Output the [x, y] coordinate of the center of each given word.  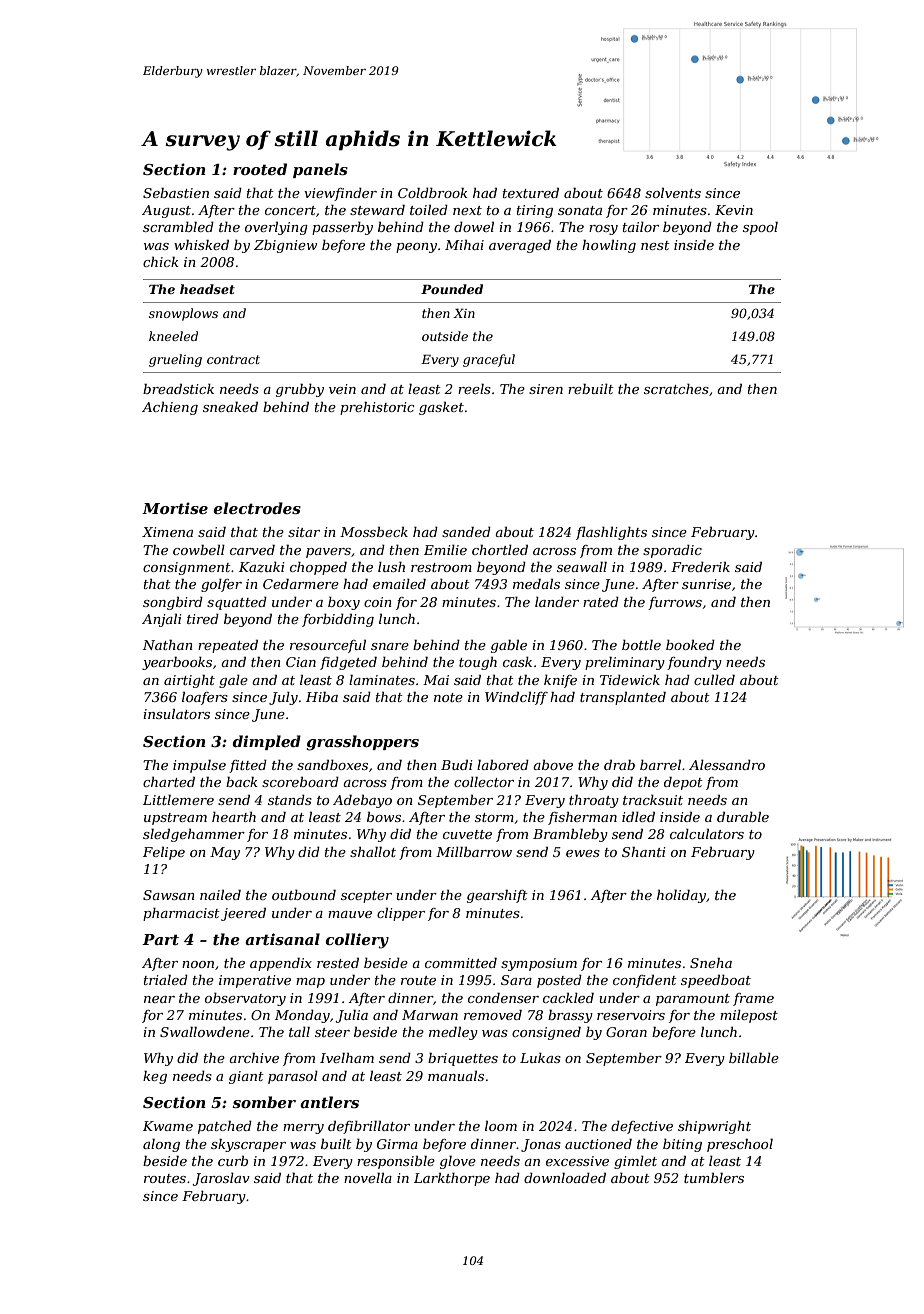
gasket [441, 408]
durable [743, 817]
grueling [175, 360]
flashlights [611, 533]
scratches [676, 389]
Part [160, 939]
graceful [489, 360]
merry [303, 1129]
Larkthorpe [452, 1179]
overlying [276, 228]
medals [536, 584]
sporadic [672, 551]
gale [233, 681]
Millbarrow [474, 852]
